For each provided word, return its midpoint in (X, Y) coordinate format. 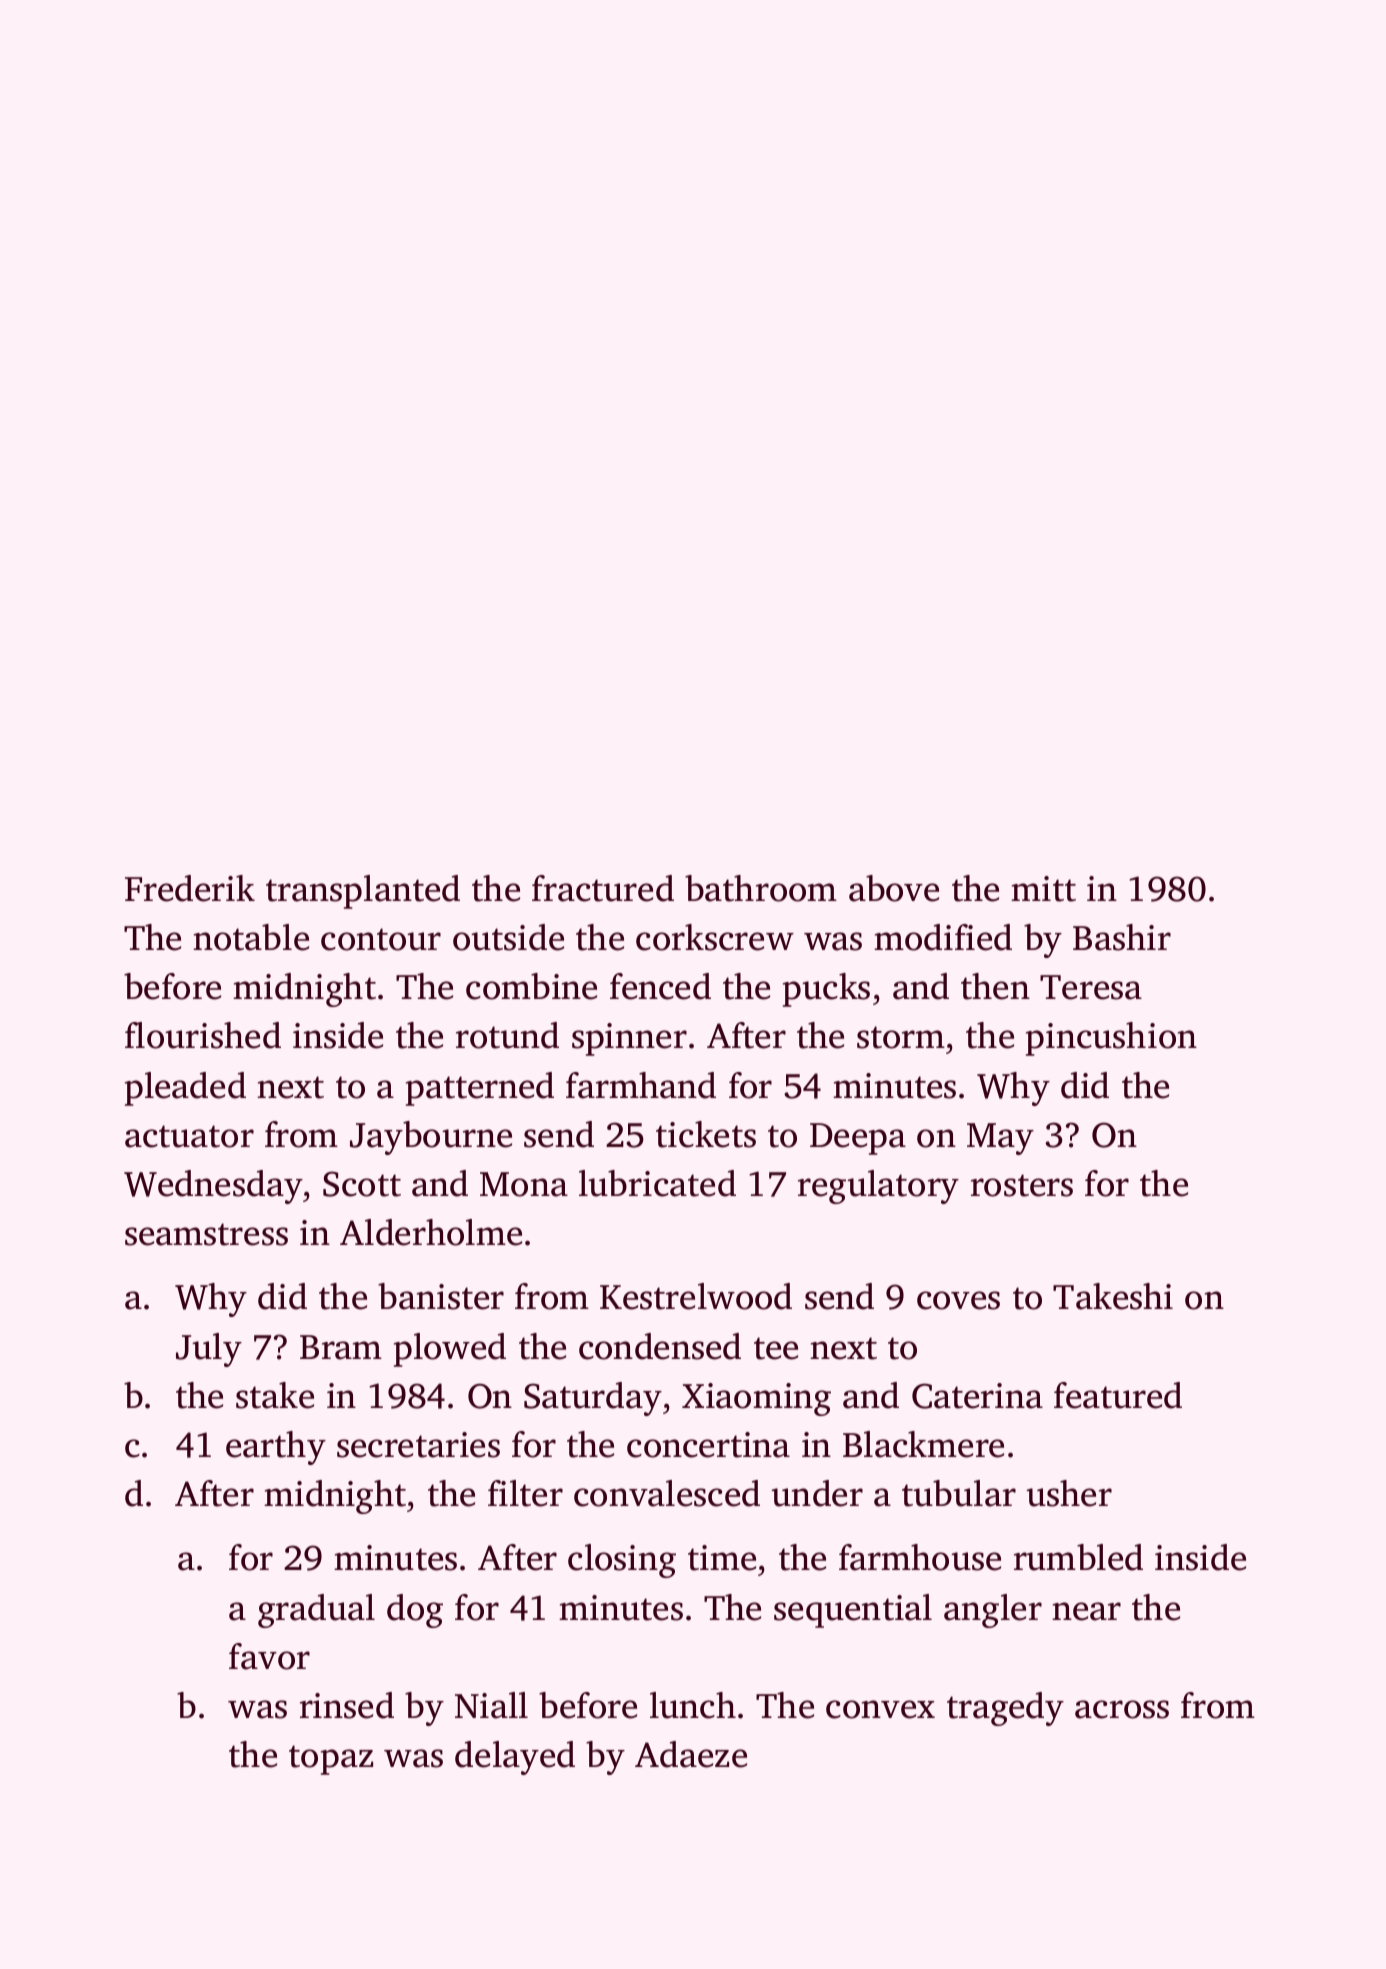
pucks (826, 990)
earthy (276, 1448)
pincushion (1111, 1039)
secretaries (418, 1445)
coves (958, 1300)
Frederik (190, 888)
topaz (331, 1760)
